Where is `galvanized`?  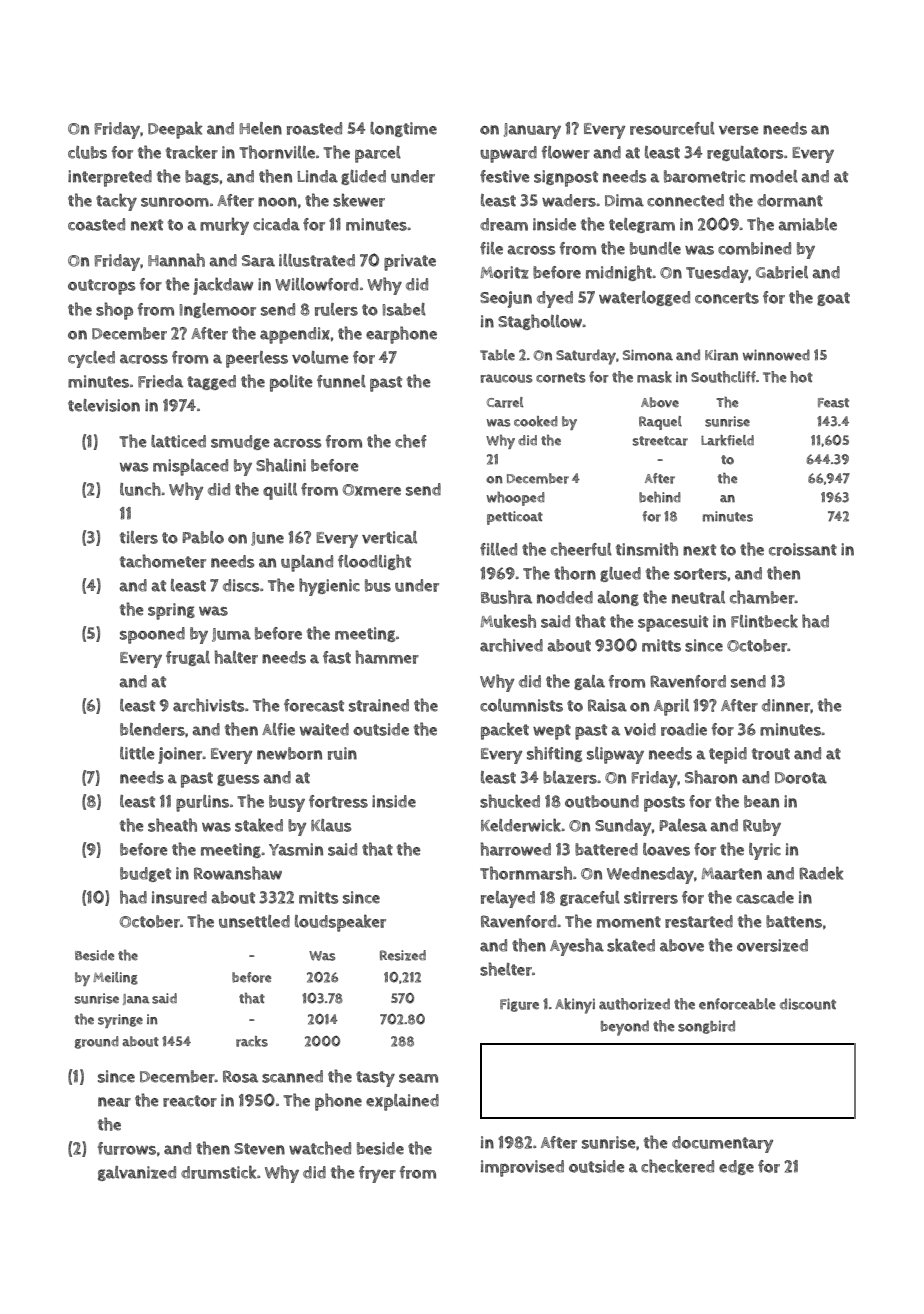
galvanized is located at coordinates (137, 1173).
